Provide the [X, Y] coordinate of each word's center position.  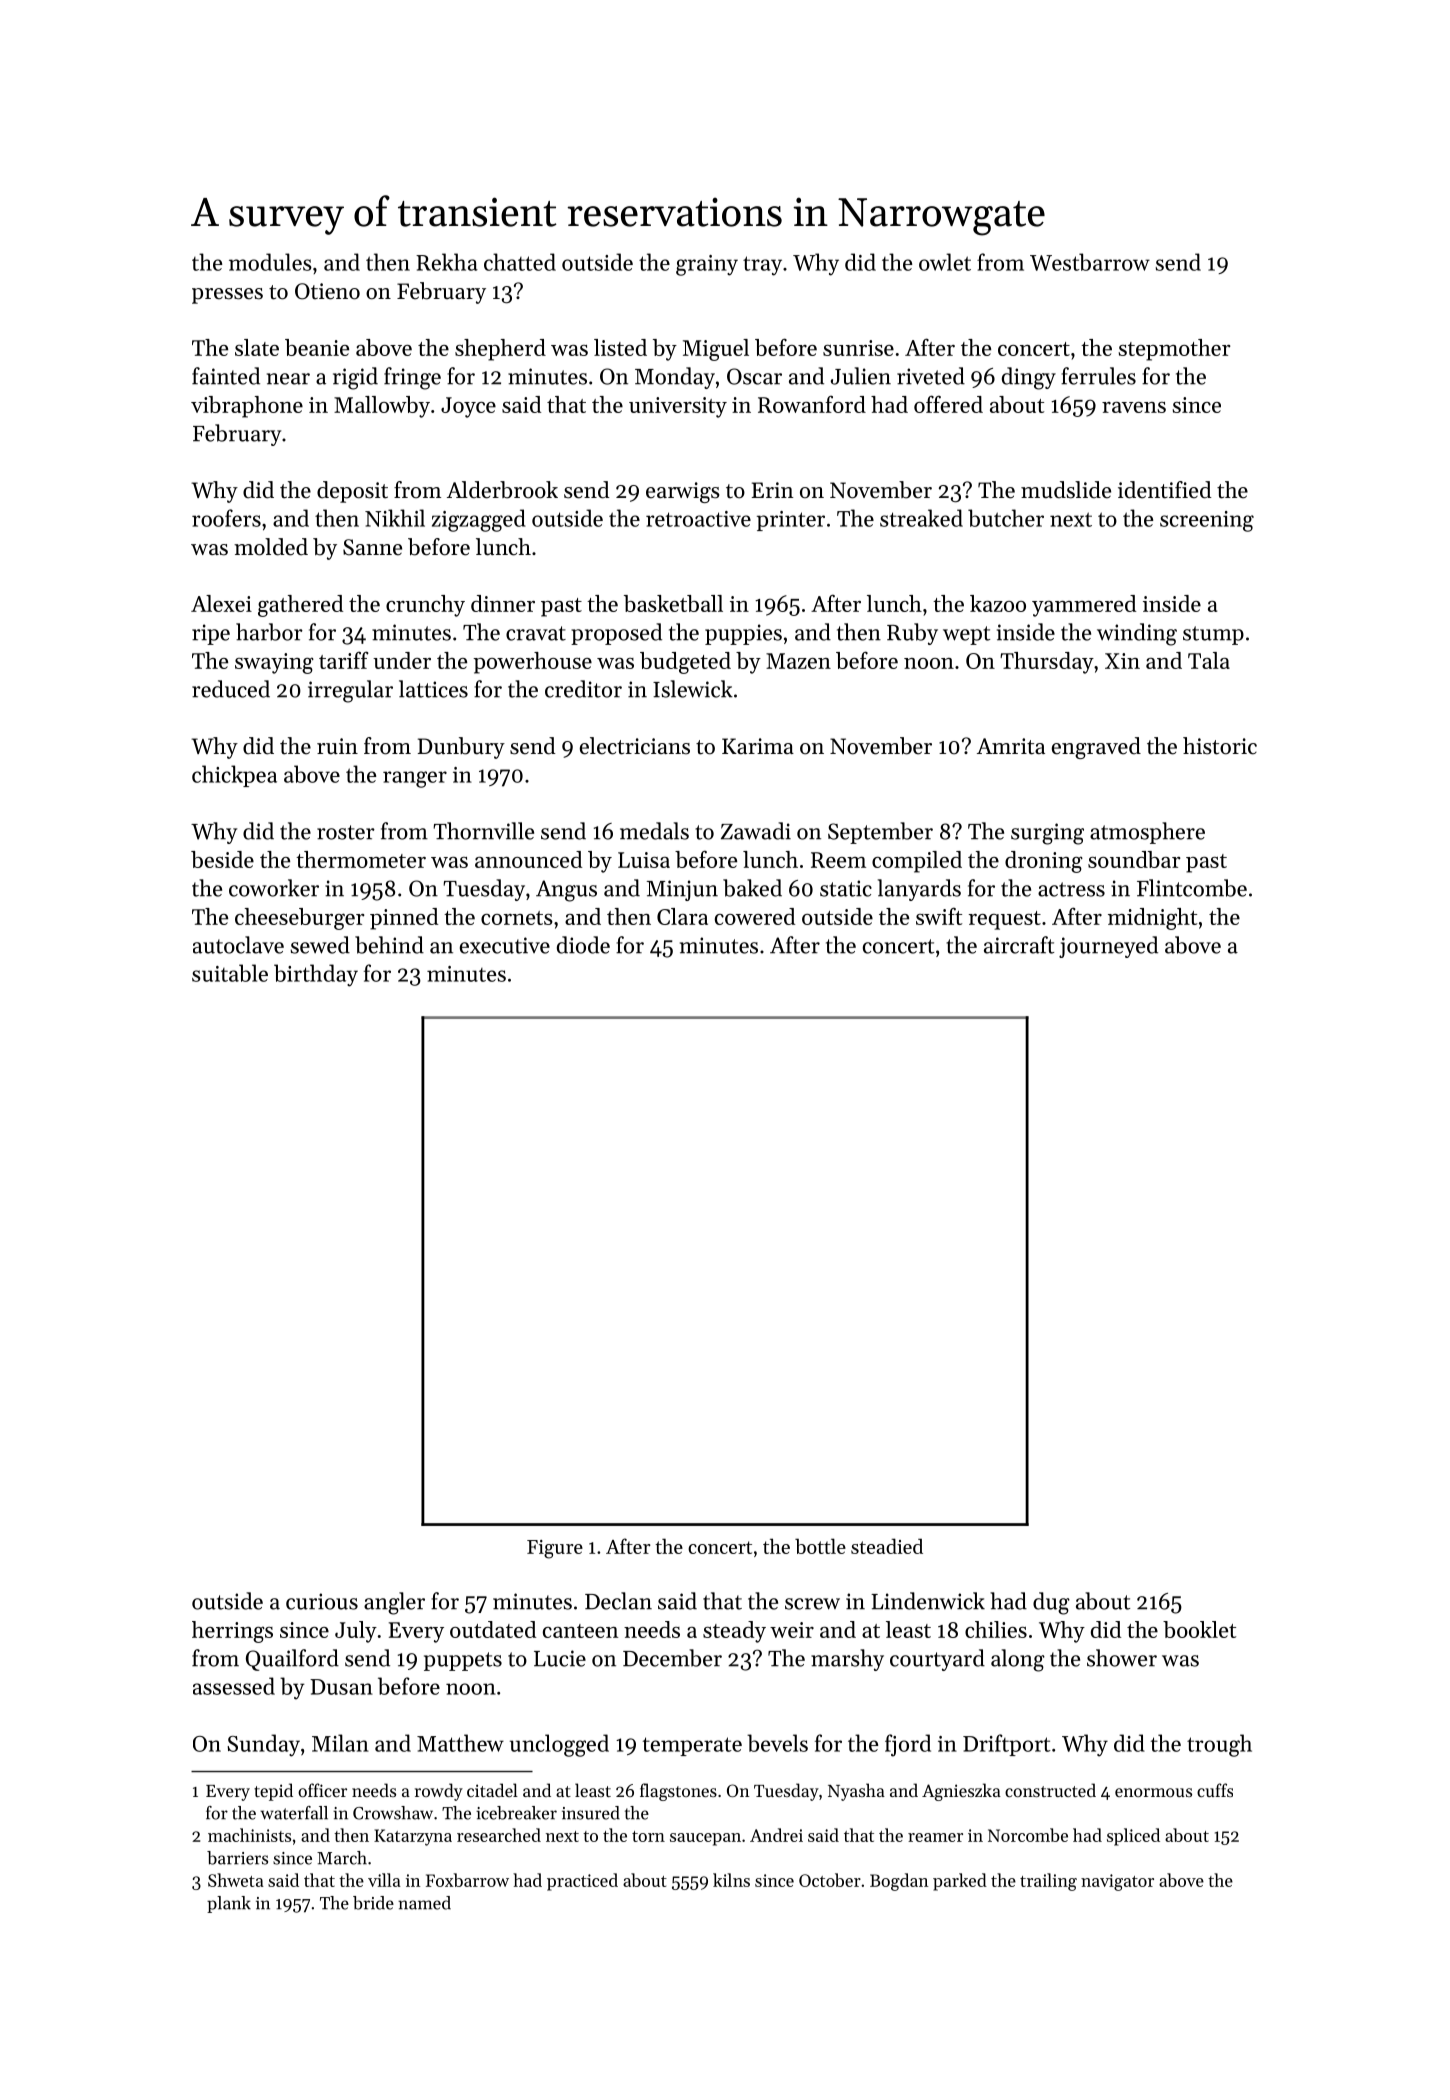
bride [373, 1903]
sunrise [858, 348]
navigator [1117, 1882]
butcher [1006, 518]
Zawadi [756, 831]
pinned [404, 919]
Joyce [468, 407]
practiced [582, 1882]
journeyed [1108, 947]
